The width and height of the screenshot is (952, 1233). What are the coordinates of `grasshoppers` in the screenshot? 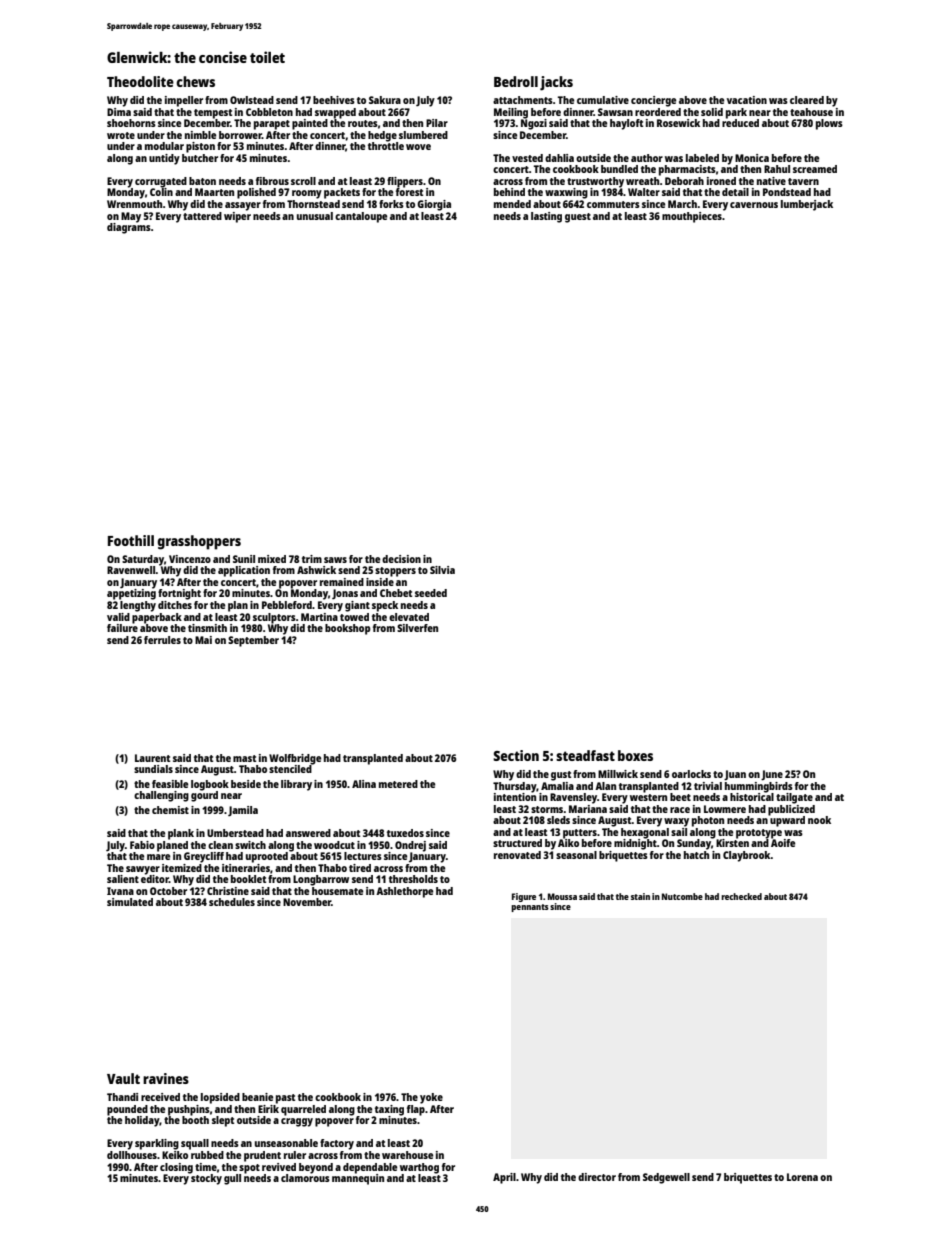 It's located at (199, 542).
